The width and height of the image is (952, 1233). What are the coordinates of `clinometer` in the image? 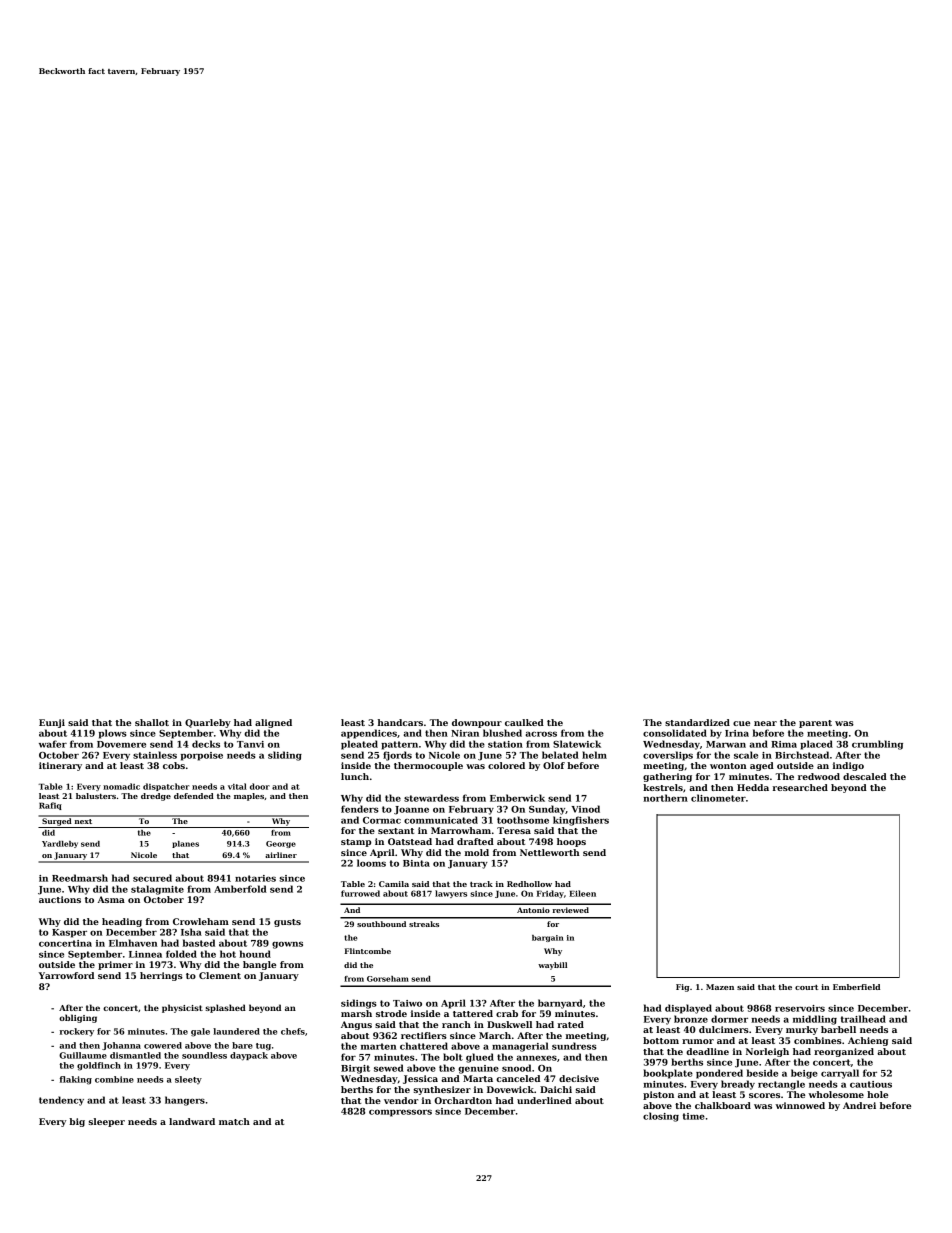 It's located at (718, 798).
